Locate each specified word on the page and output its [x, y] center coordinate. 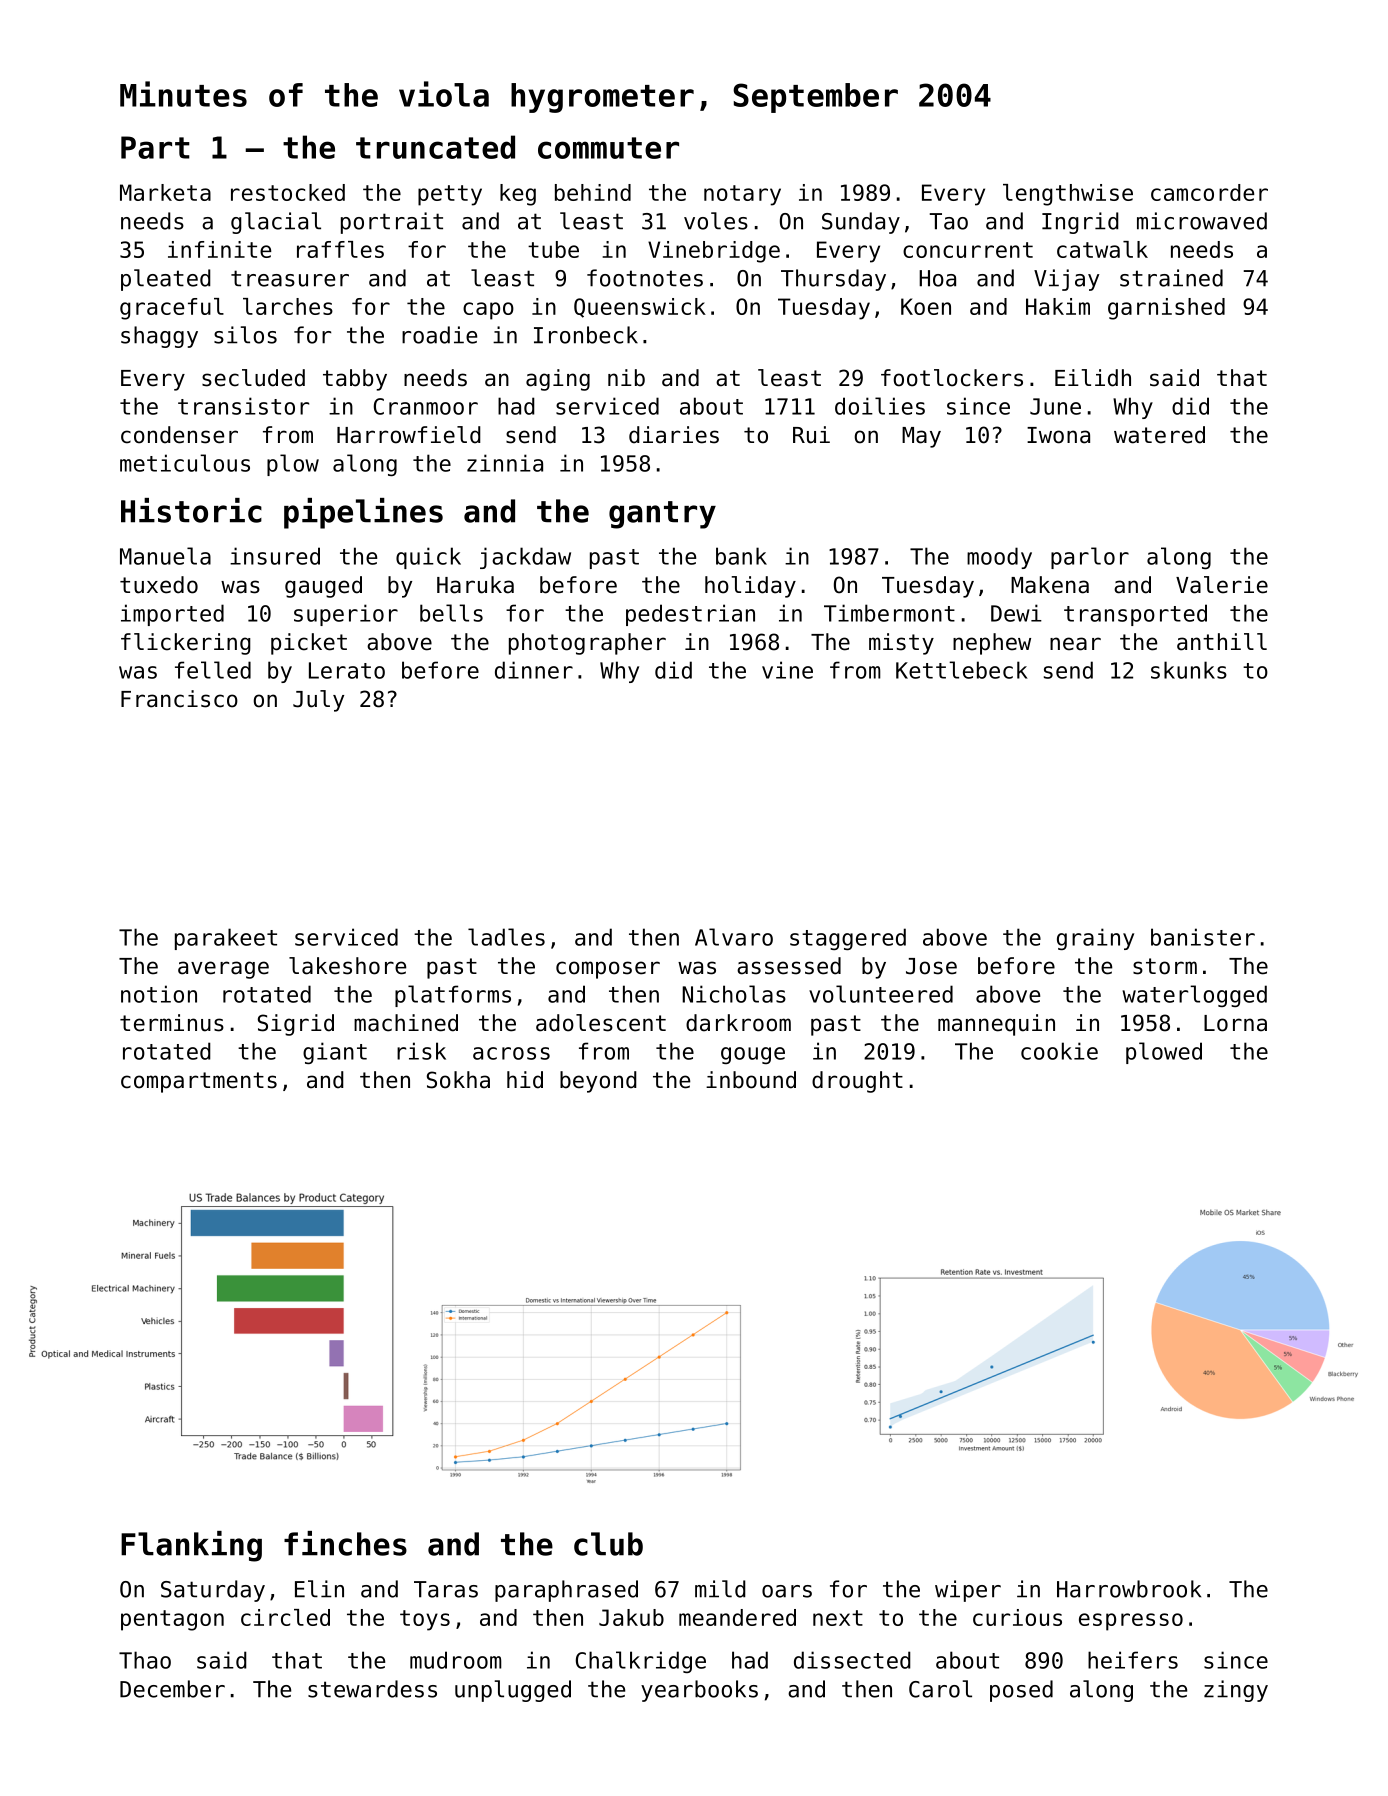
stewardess [372, 1689]
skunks [1189, 670]
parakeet [226, 939]
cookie [1059, 1051]
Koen [926, 306]
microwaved [1202, 221]
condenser [179, 435]
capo [488, 311]
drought [857, 1082]
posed [1021, 1691]
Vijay [1066, 280]
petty [450, 195]
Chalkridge [641, 1662]
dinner [534, 670]
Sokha [458, 1080]
